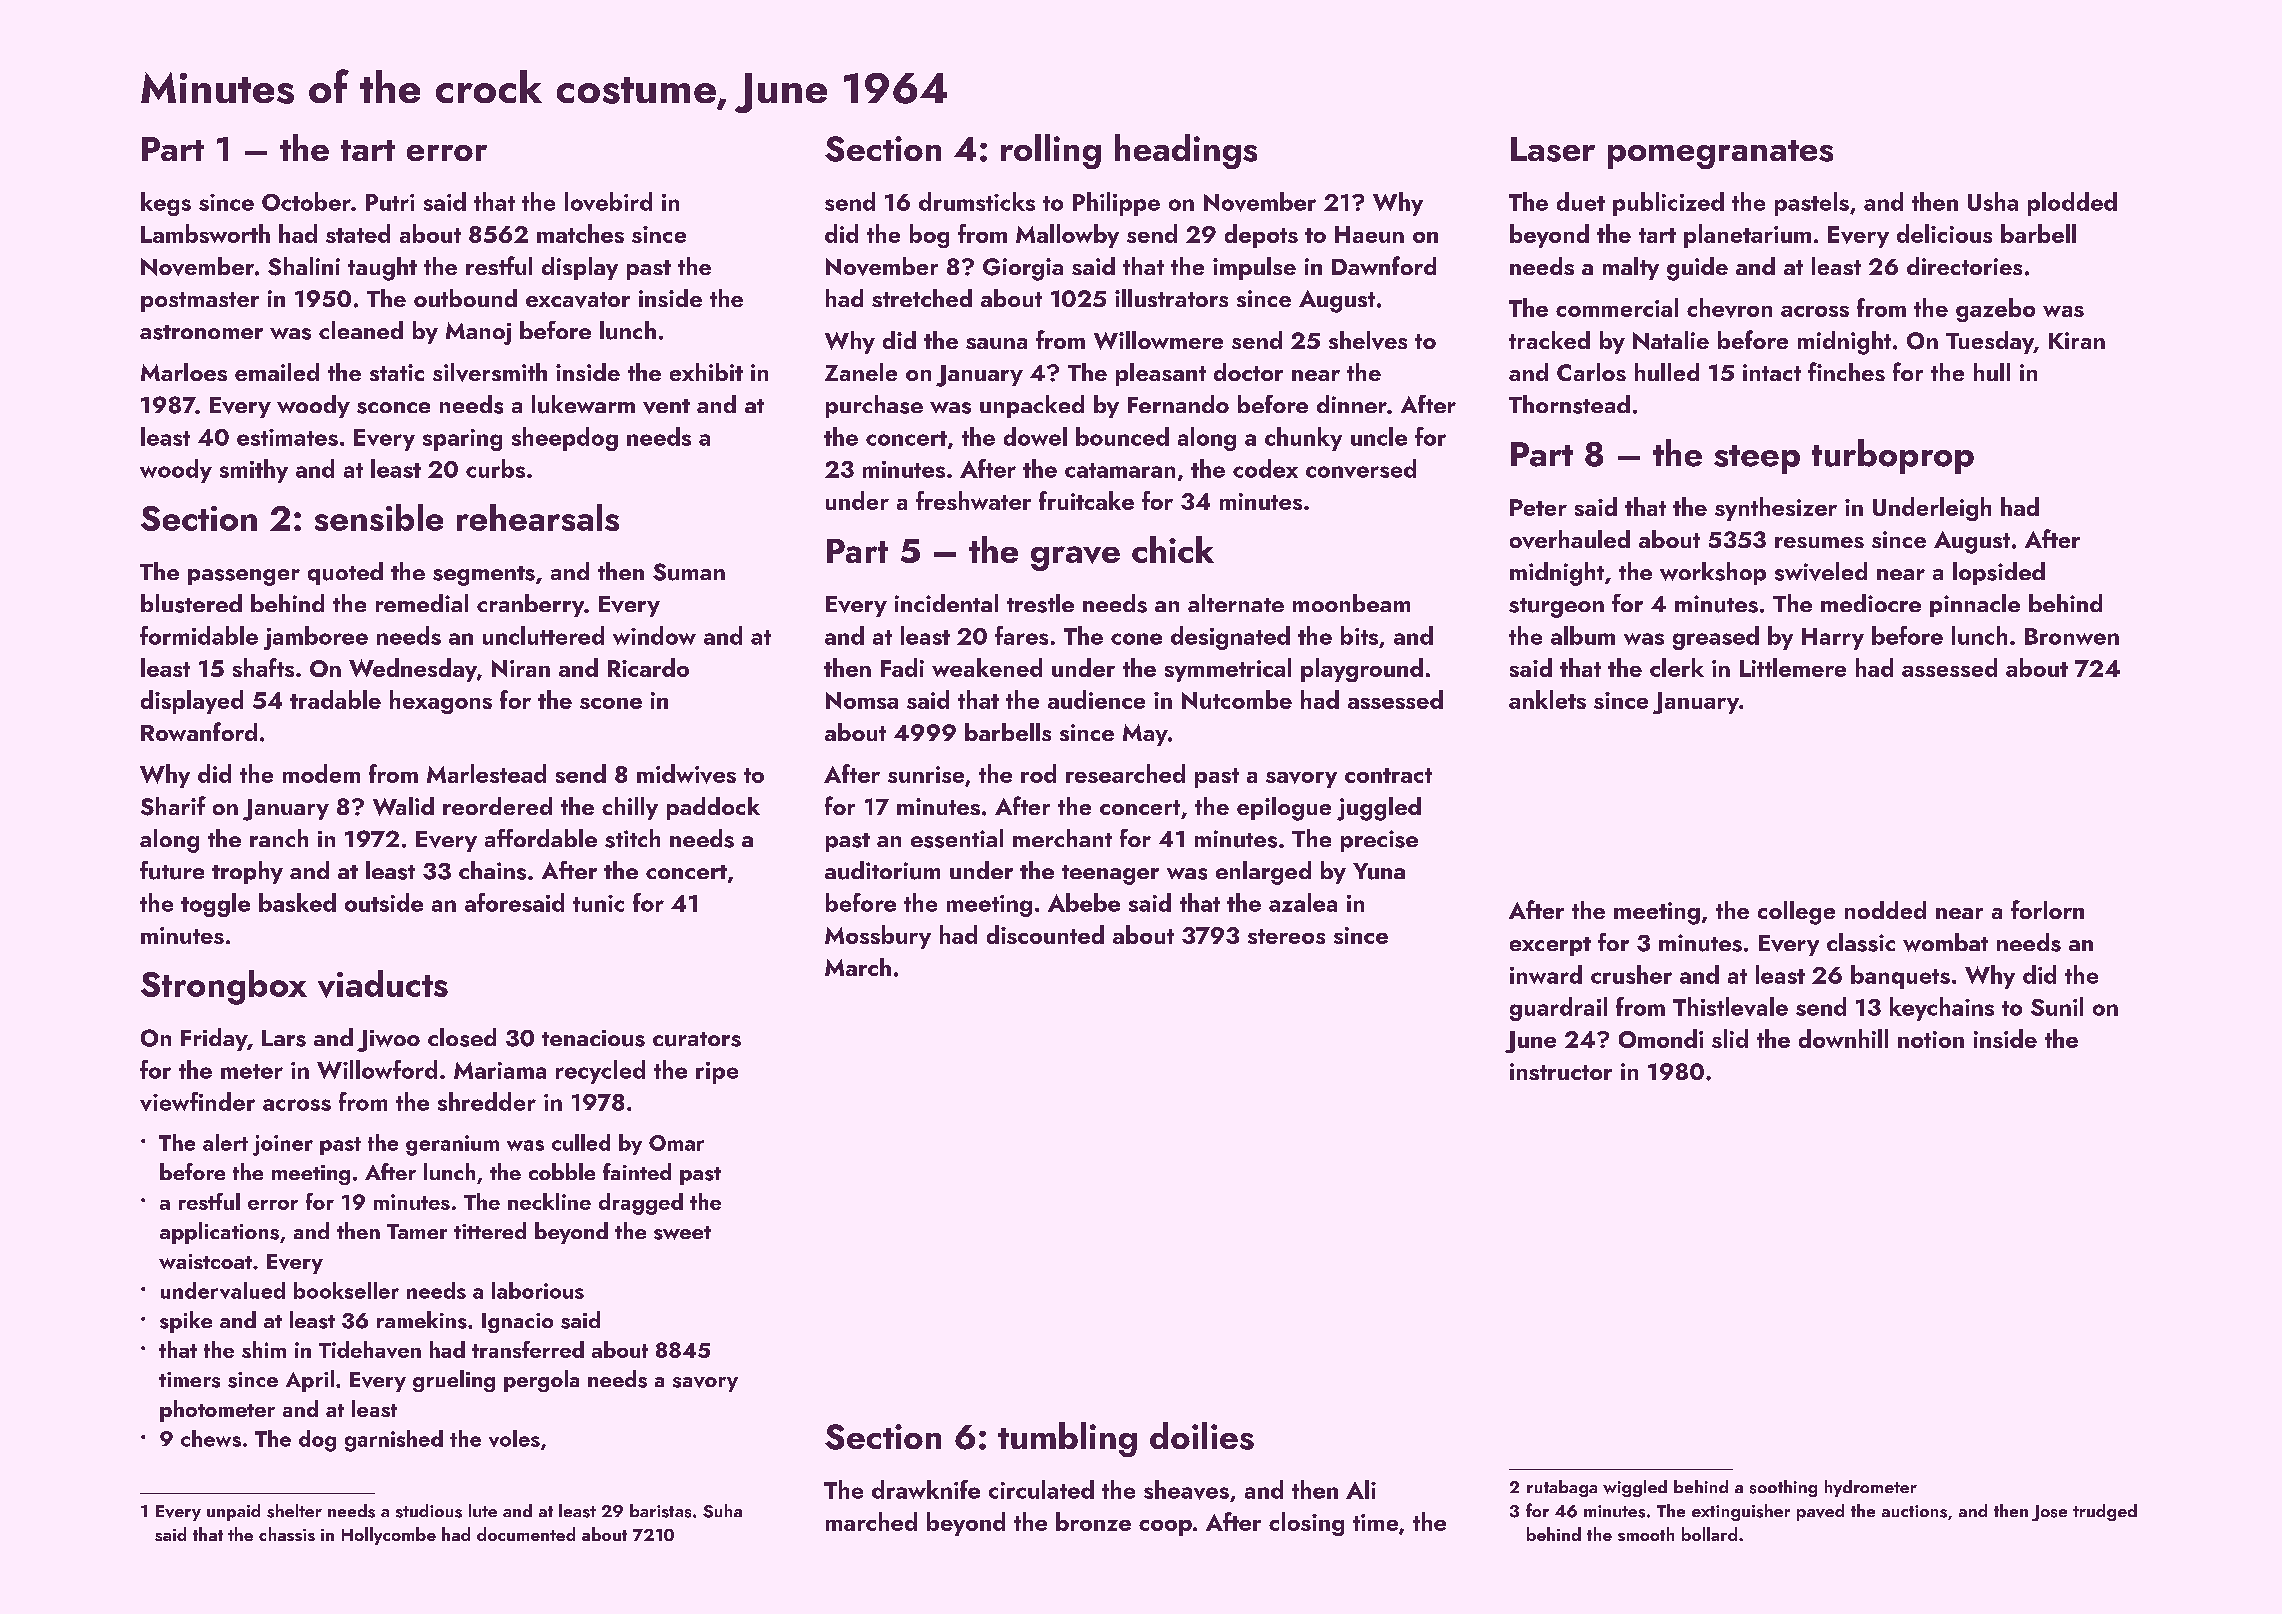 The image size is (2282, 1614). Describe the element at coordinates (1186, 151) in the screenshot. I see `headings` at that location.
